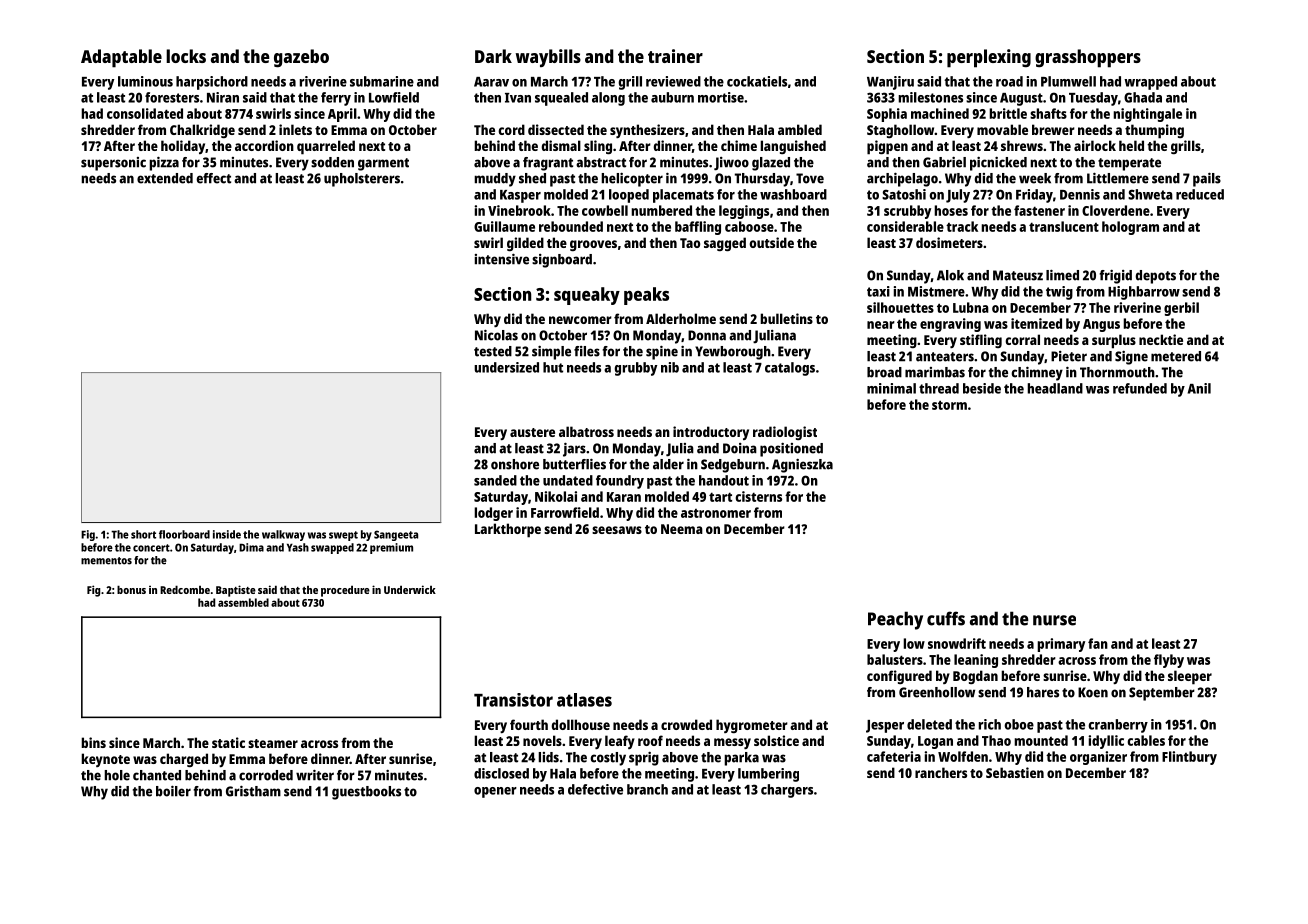 This screenshot has height=924, width=1308. I want to click on Sebastien, so click(1015, 772).
